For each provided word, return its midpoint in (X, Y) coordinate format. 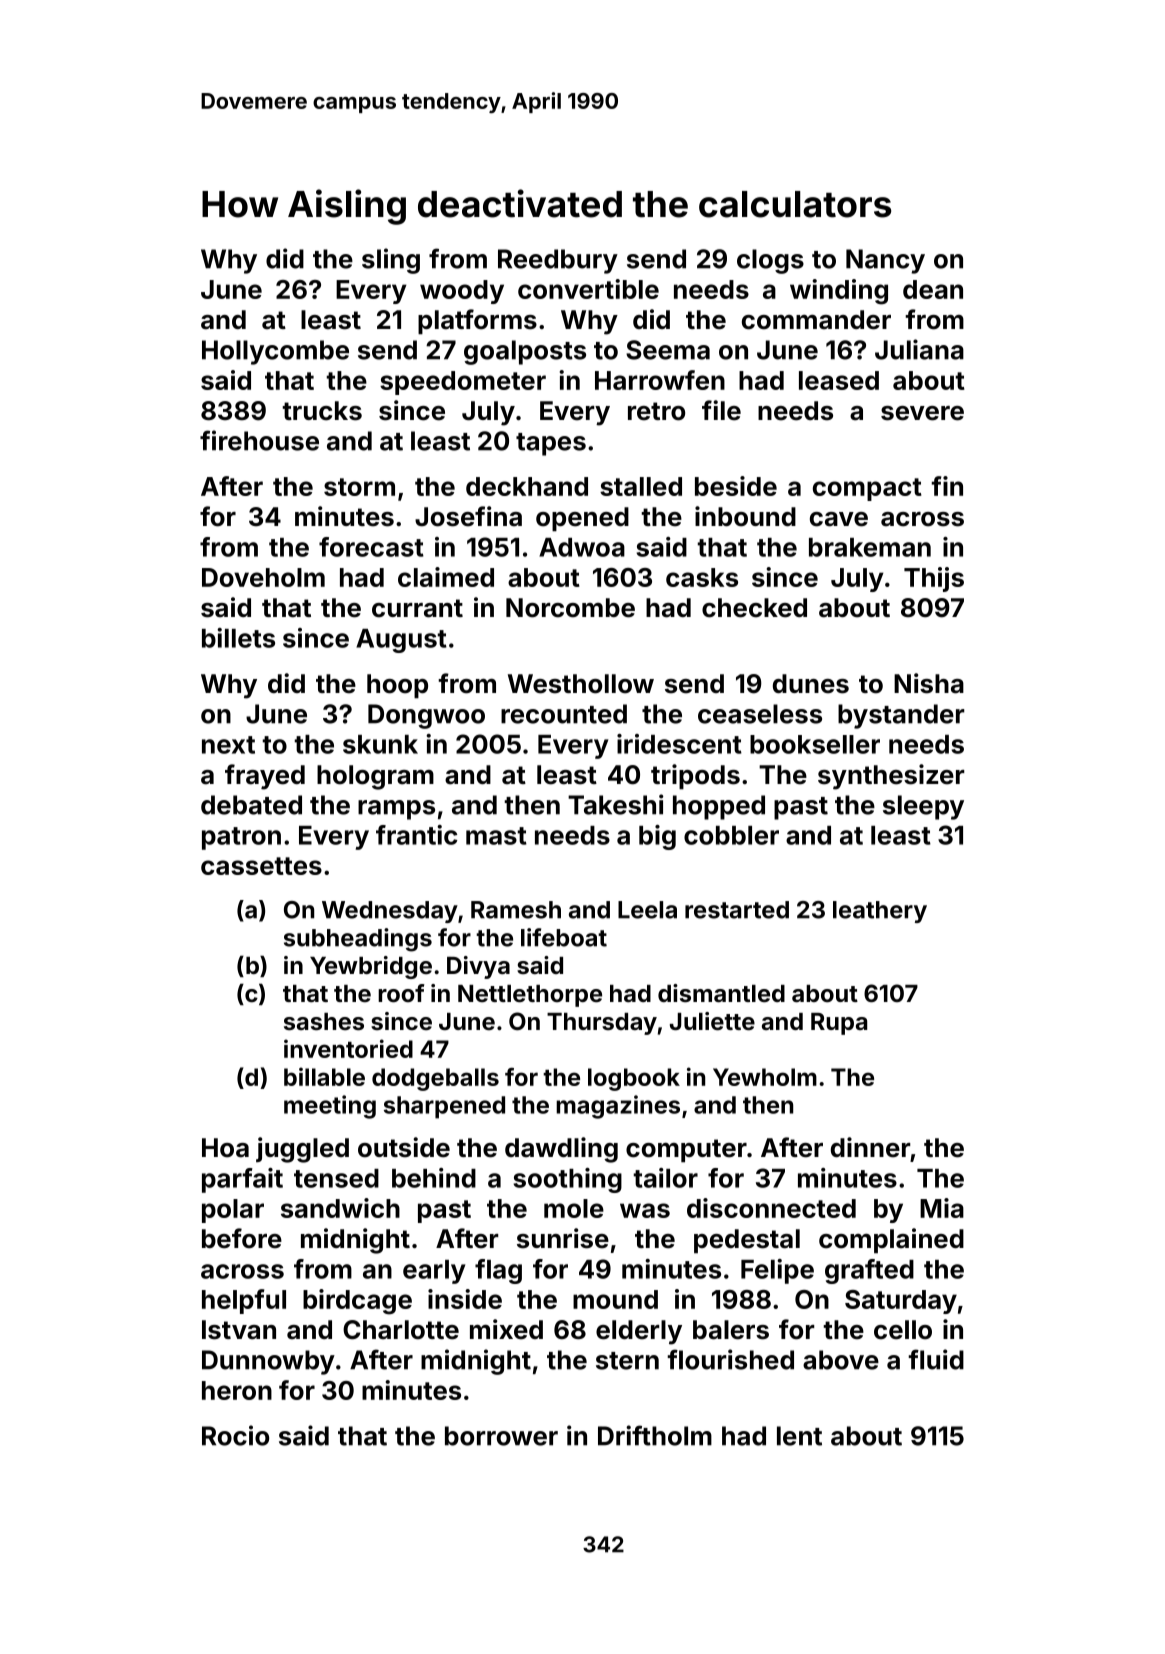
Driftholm (655, 1435)
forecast (371, 547)
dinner (870, 1147)
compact (867, 489)
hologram (375, 777)
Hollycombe (275, 352)
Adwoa (582, 547)
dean (933, 289)
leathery (880, 912)
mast (496, 836)
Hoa (225, 1148)
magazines (618, 1107)
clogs (770, 261)
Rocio (235, 1435)
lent (799, 1436)
